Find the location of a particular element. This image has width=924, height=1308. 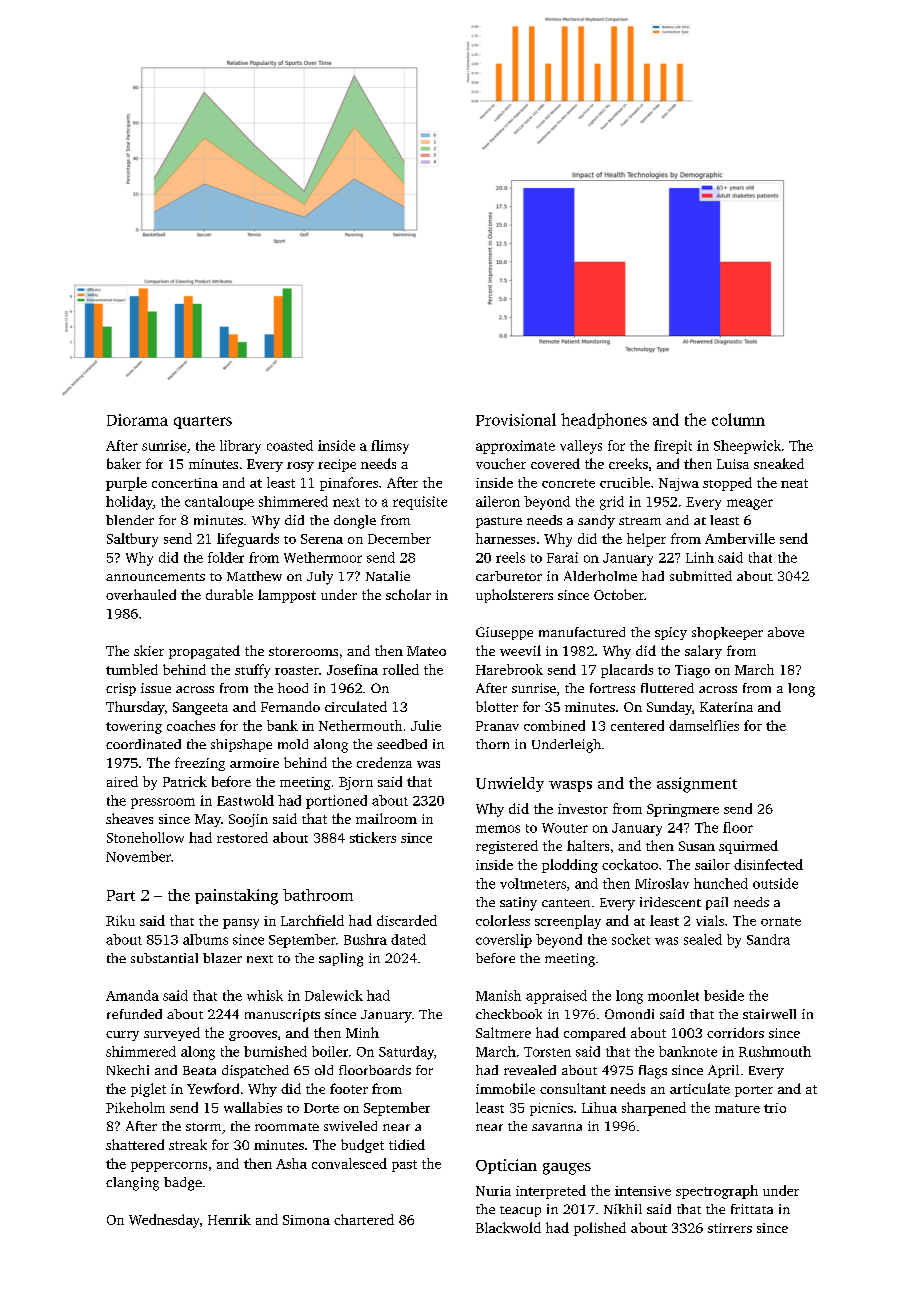

circulated is located at coordinates (356, 706).
